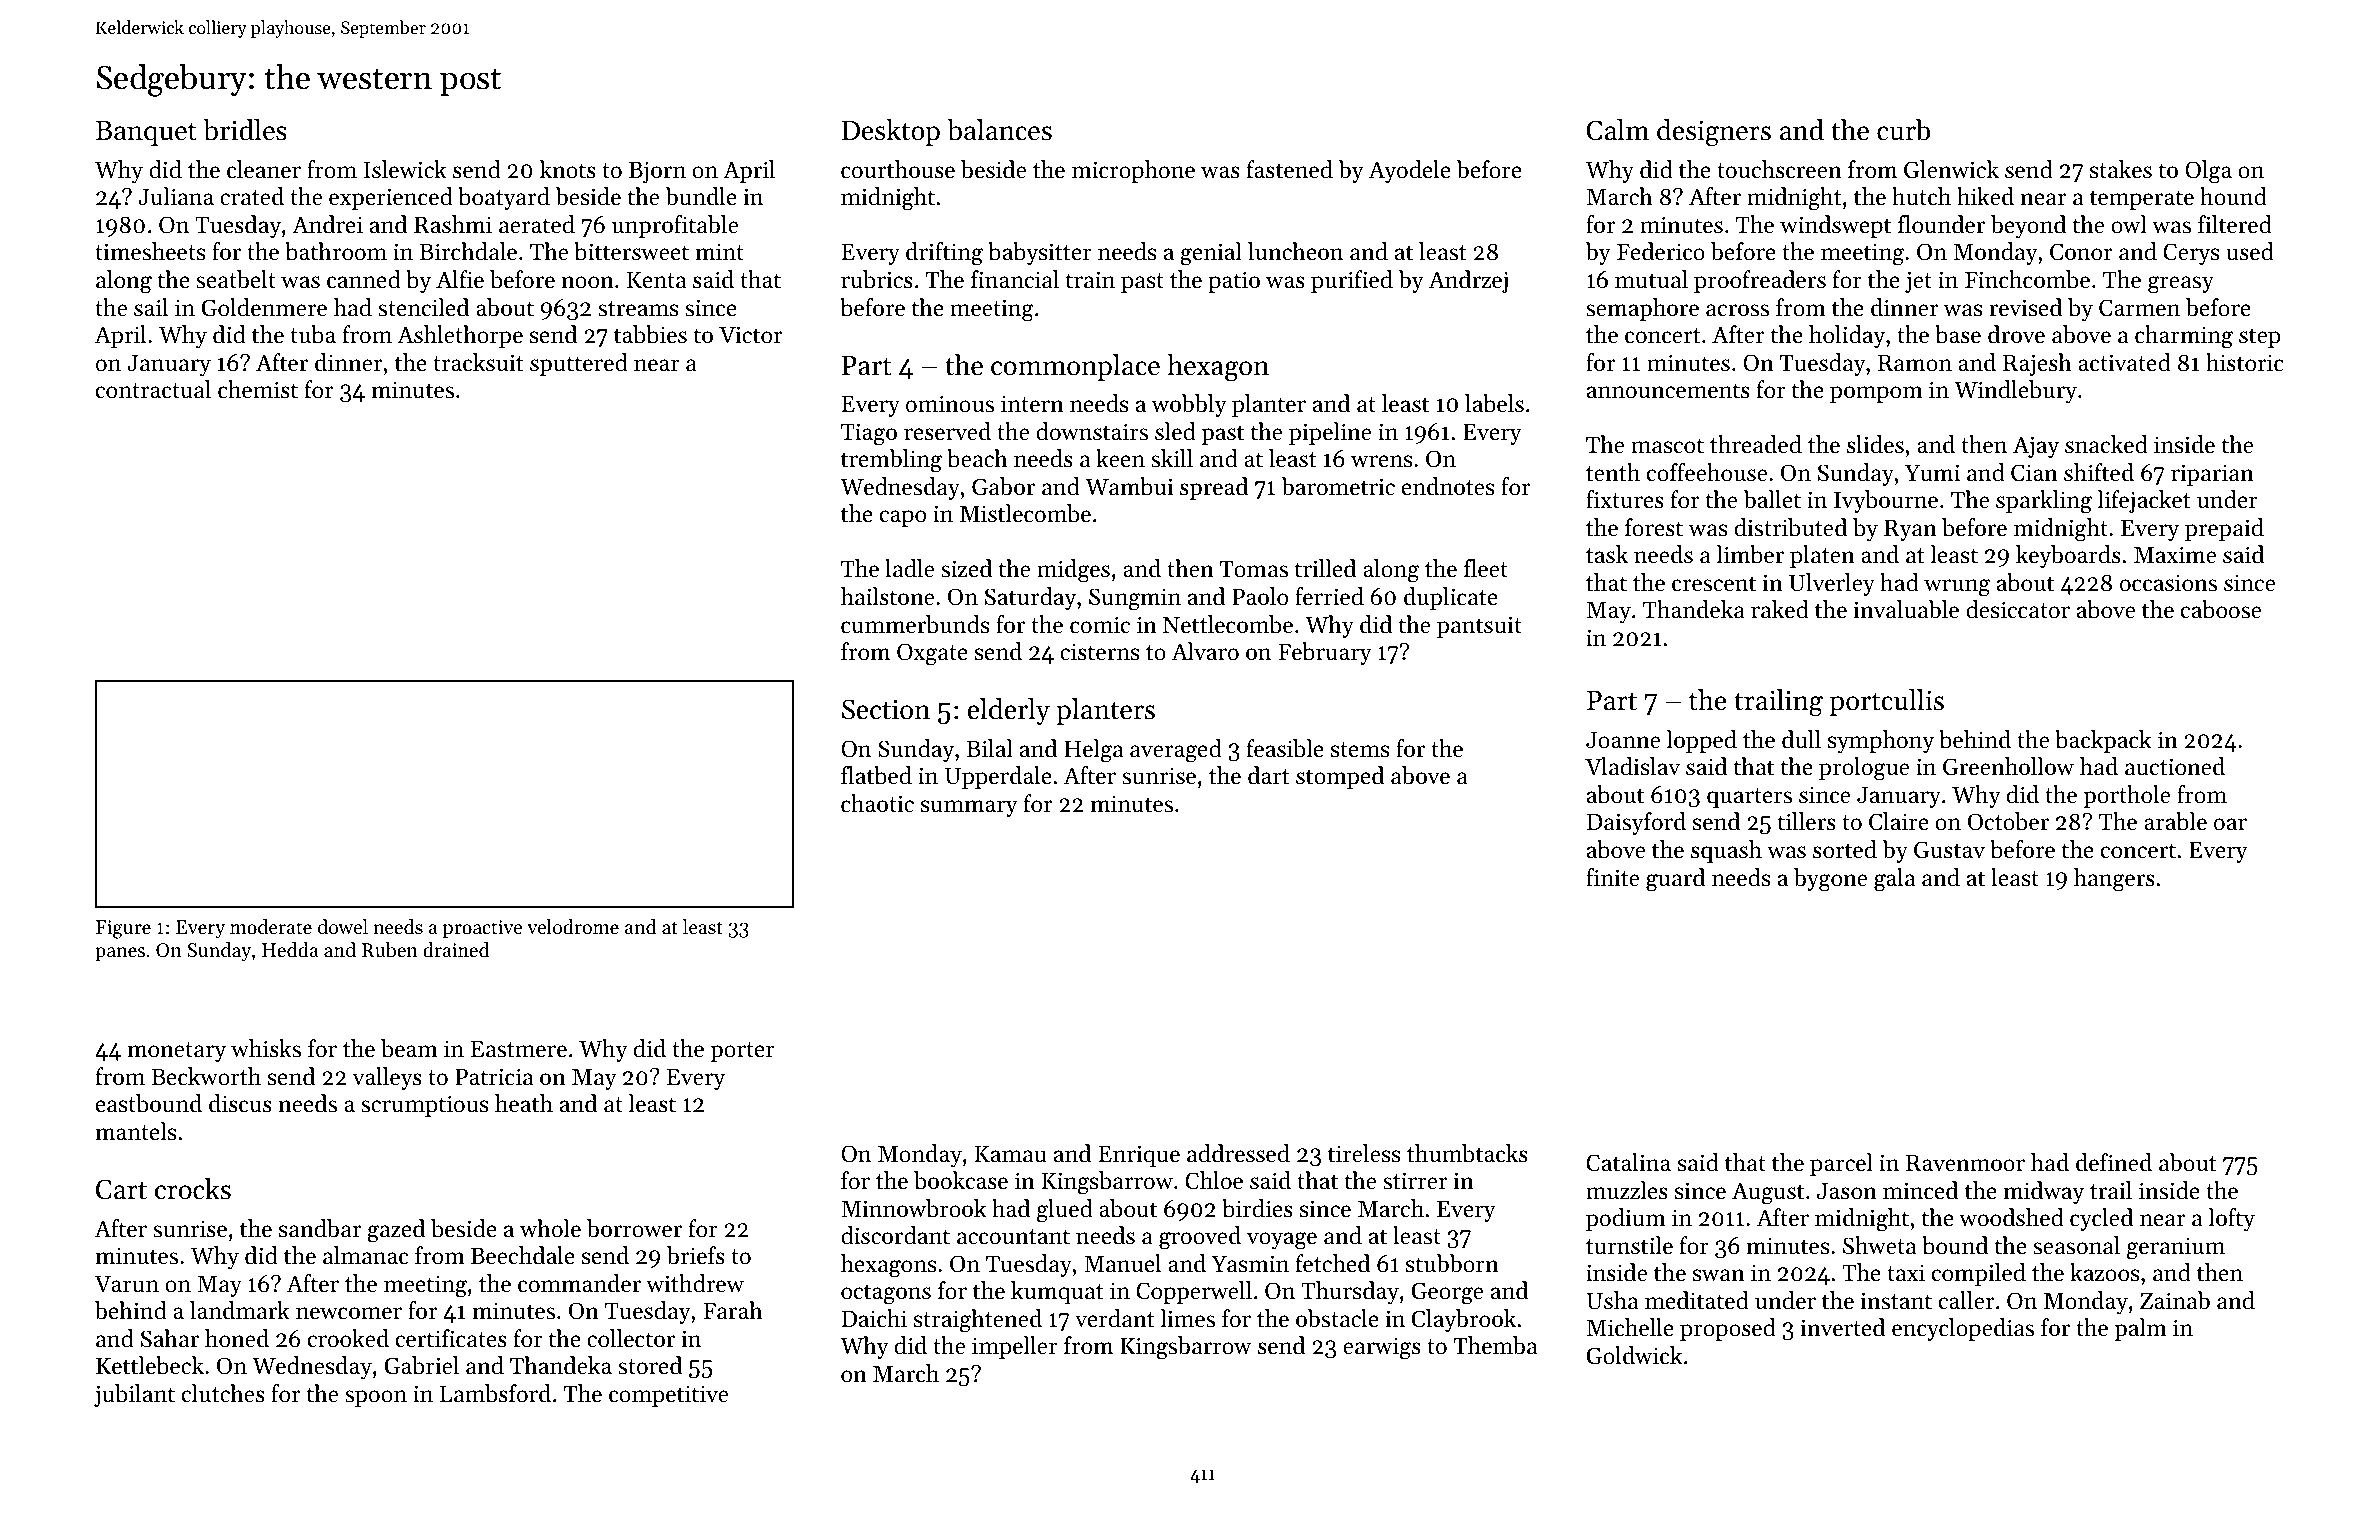 Image resolution: width=2380 pixels, height=1540 pixels. Describe the element at coordinates (1200, 1238) in the screenshot. I see `grooved` at that location.
